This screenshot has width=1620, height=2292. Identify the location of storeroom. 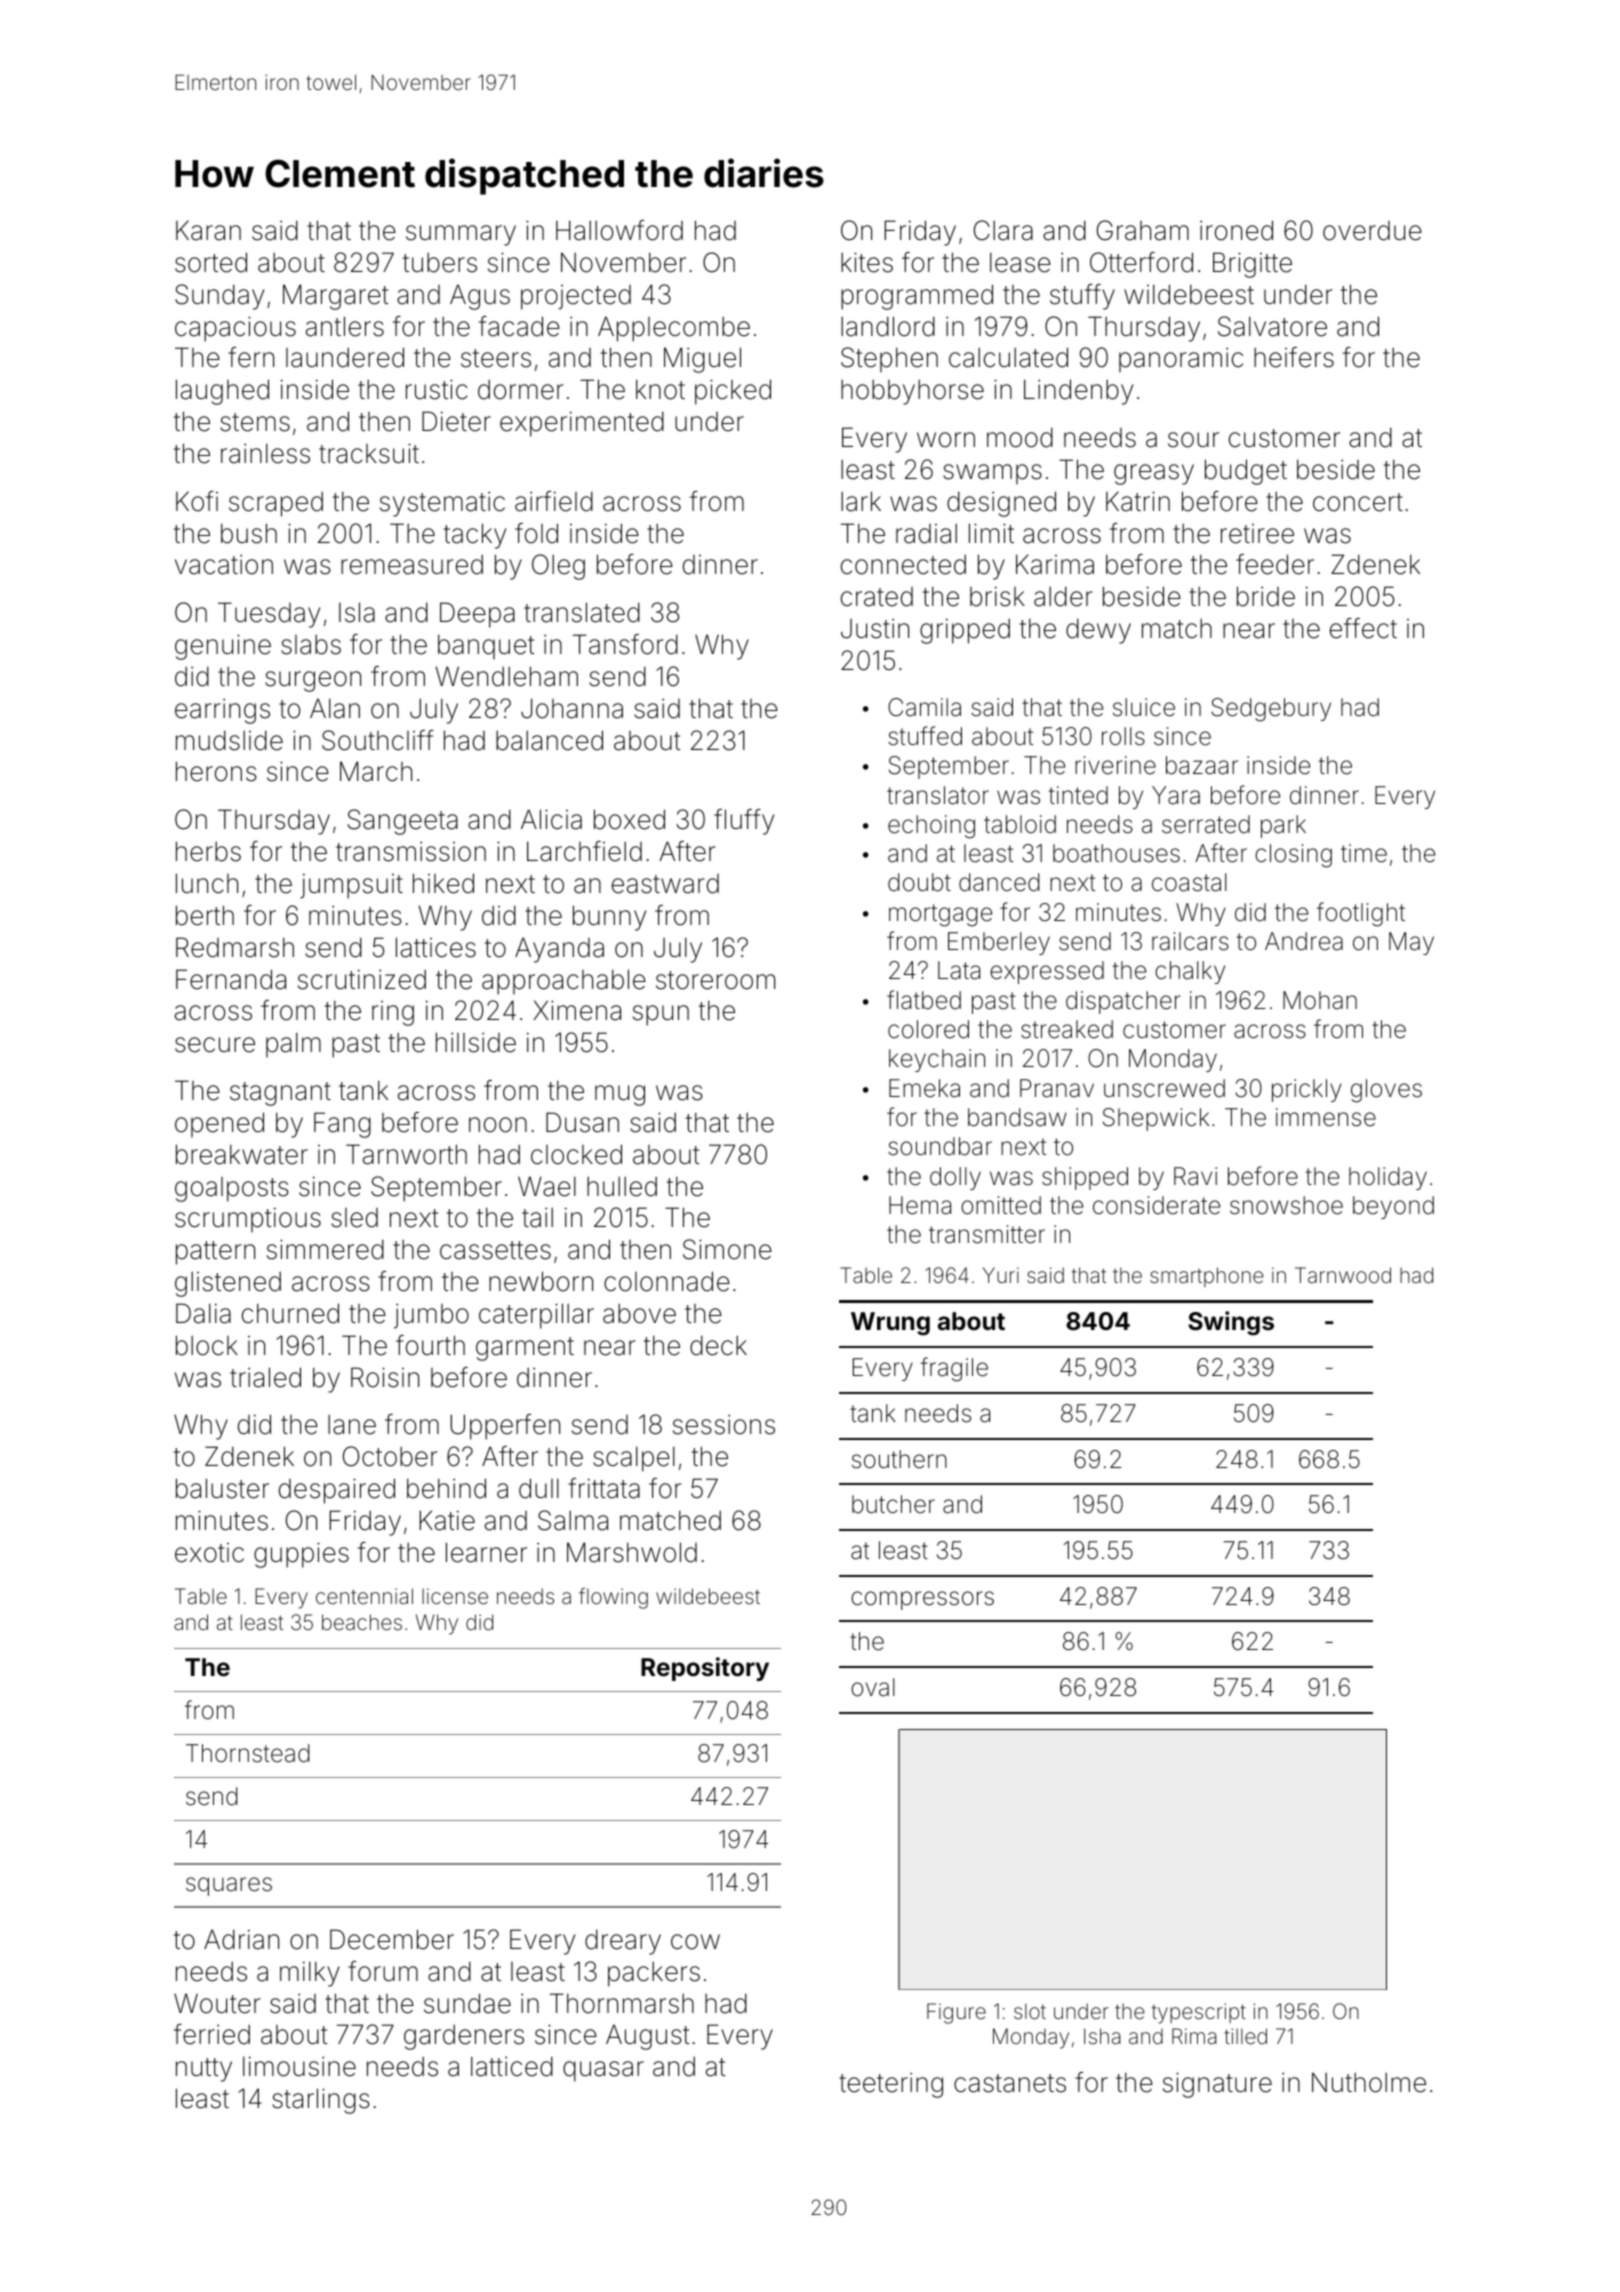
(715, 980).
